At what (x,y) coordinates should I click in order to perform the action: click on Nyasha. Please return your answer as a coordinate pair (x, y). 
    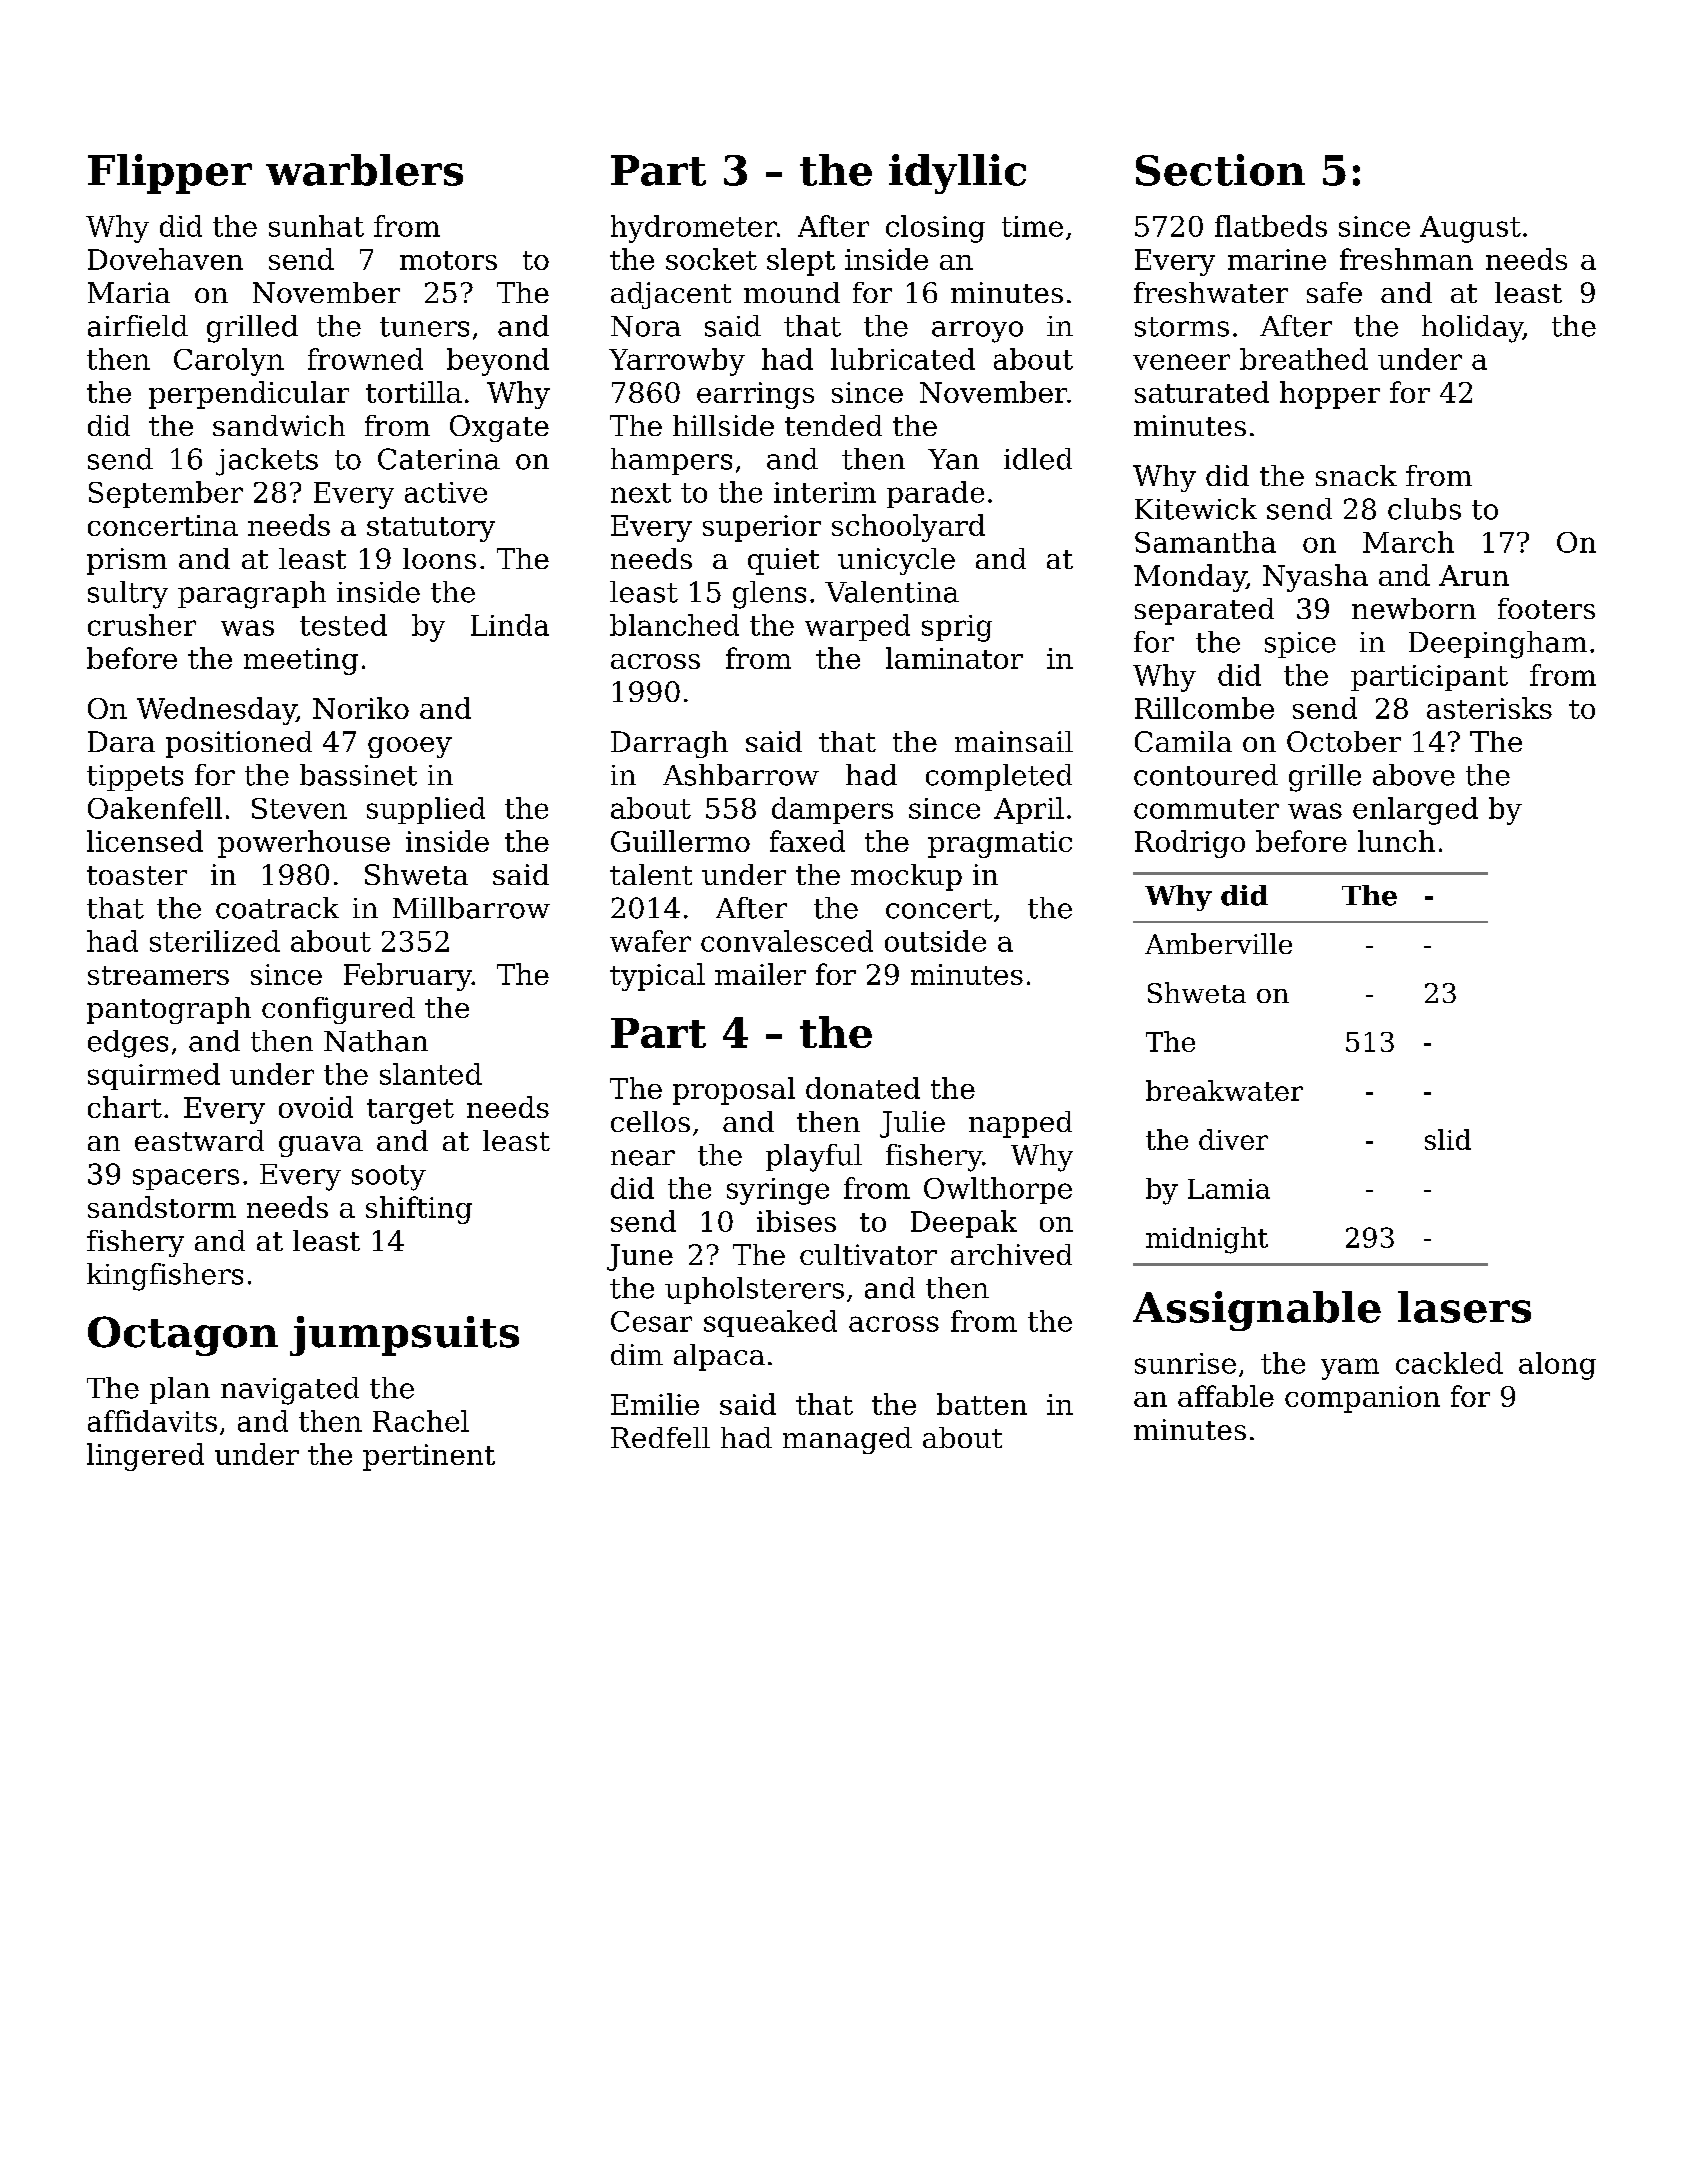
    Looking at the image, I should click on (1315, 578).
